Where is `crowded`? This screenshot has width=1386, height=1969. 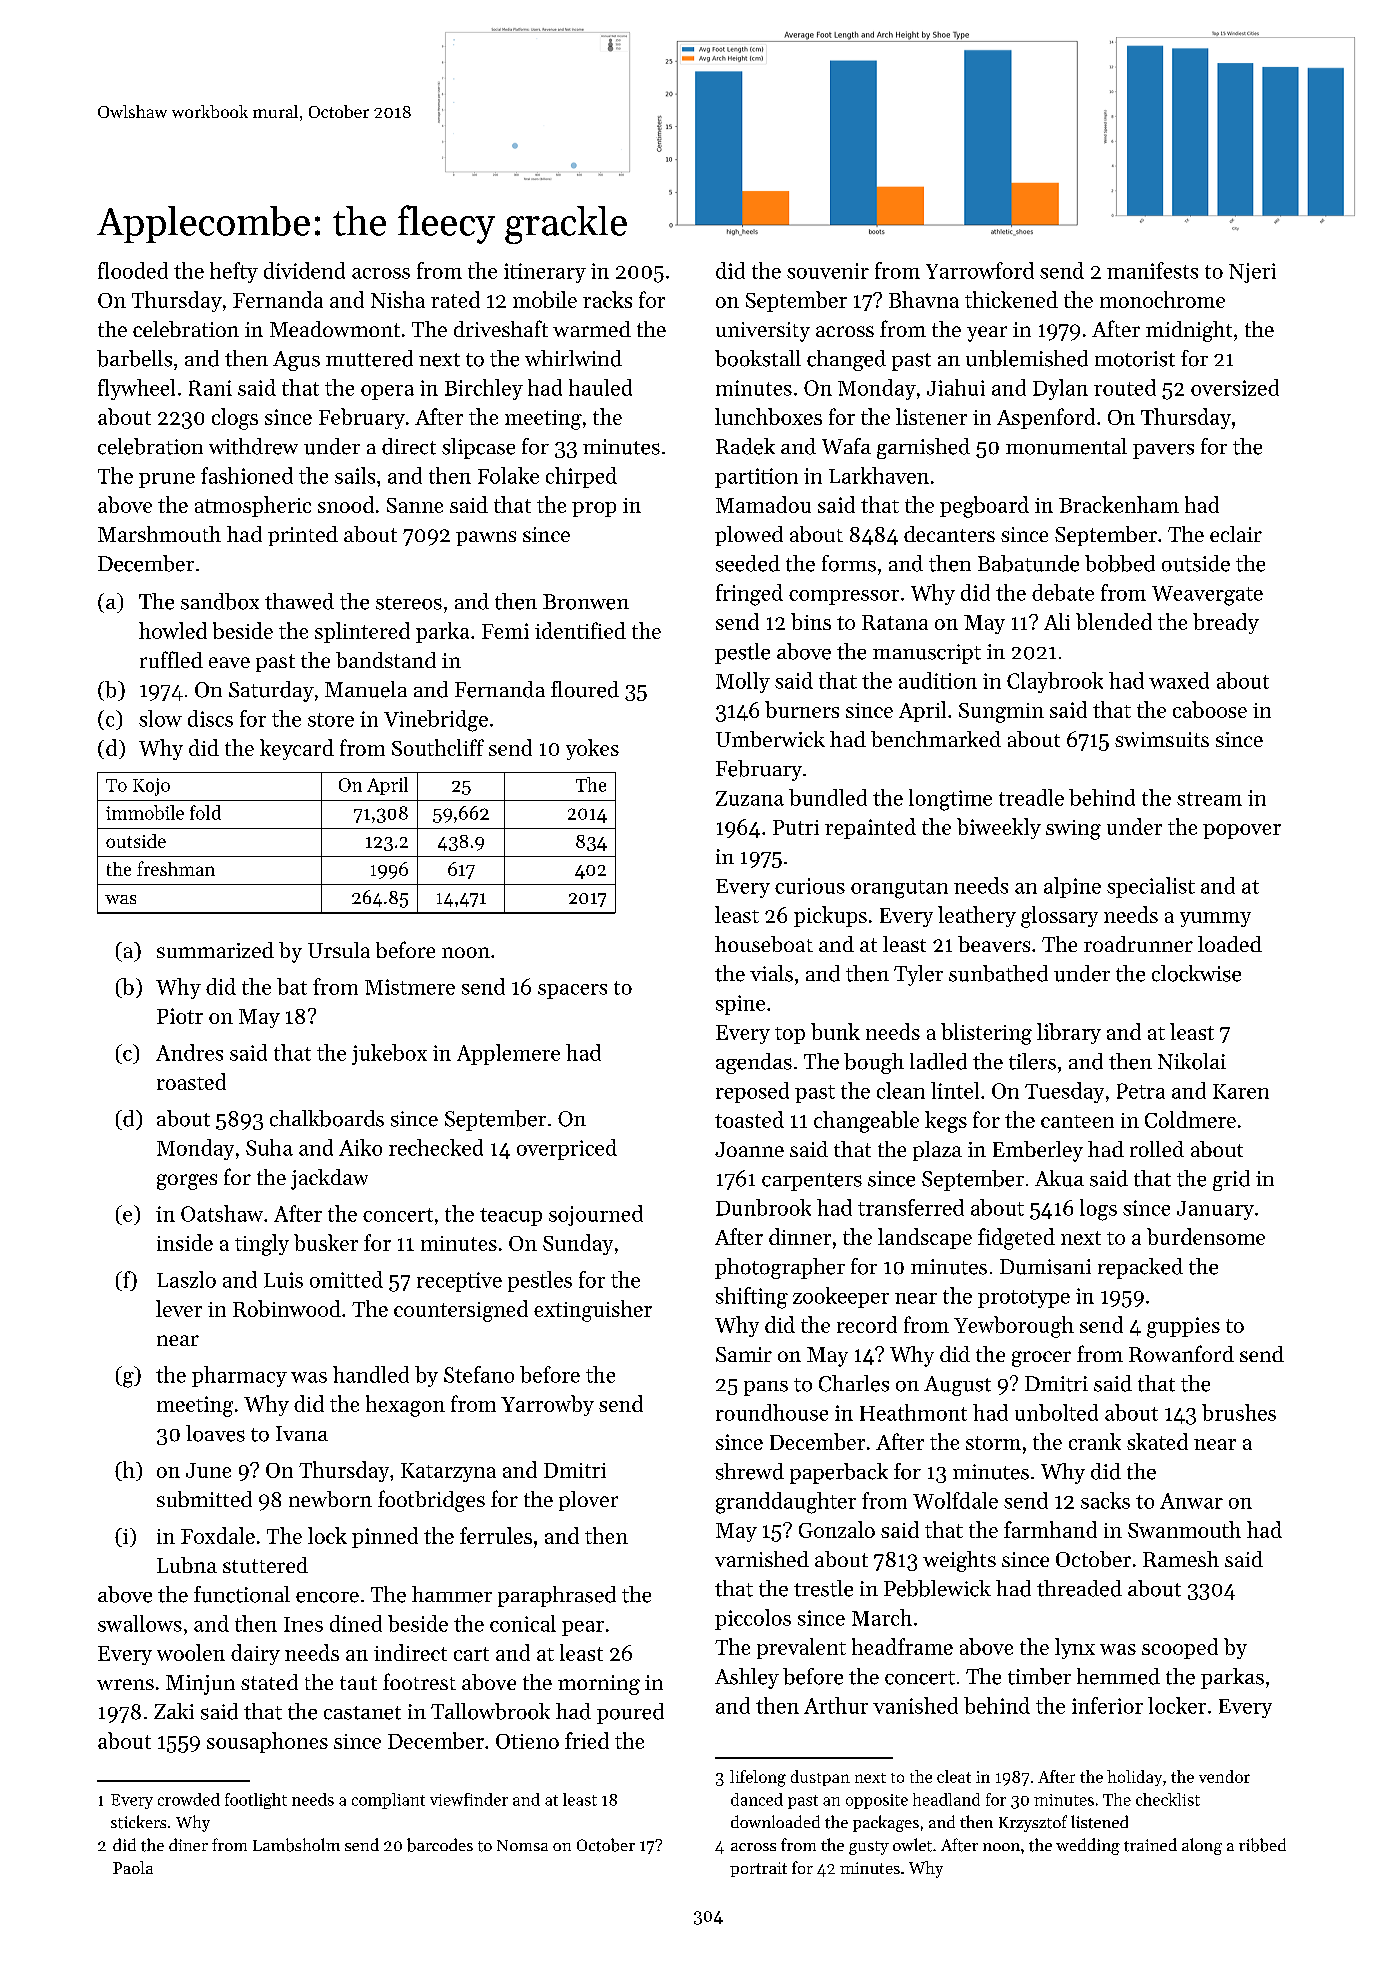
crowded is located at coordinates (189, 1799).
